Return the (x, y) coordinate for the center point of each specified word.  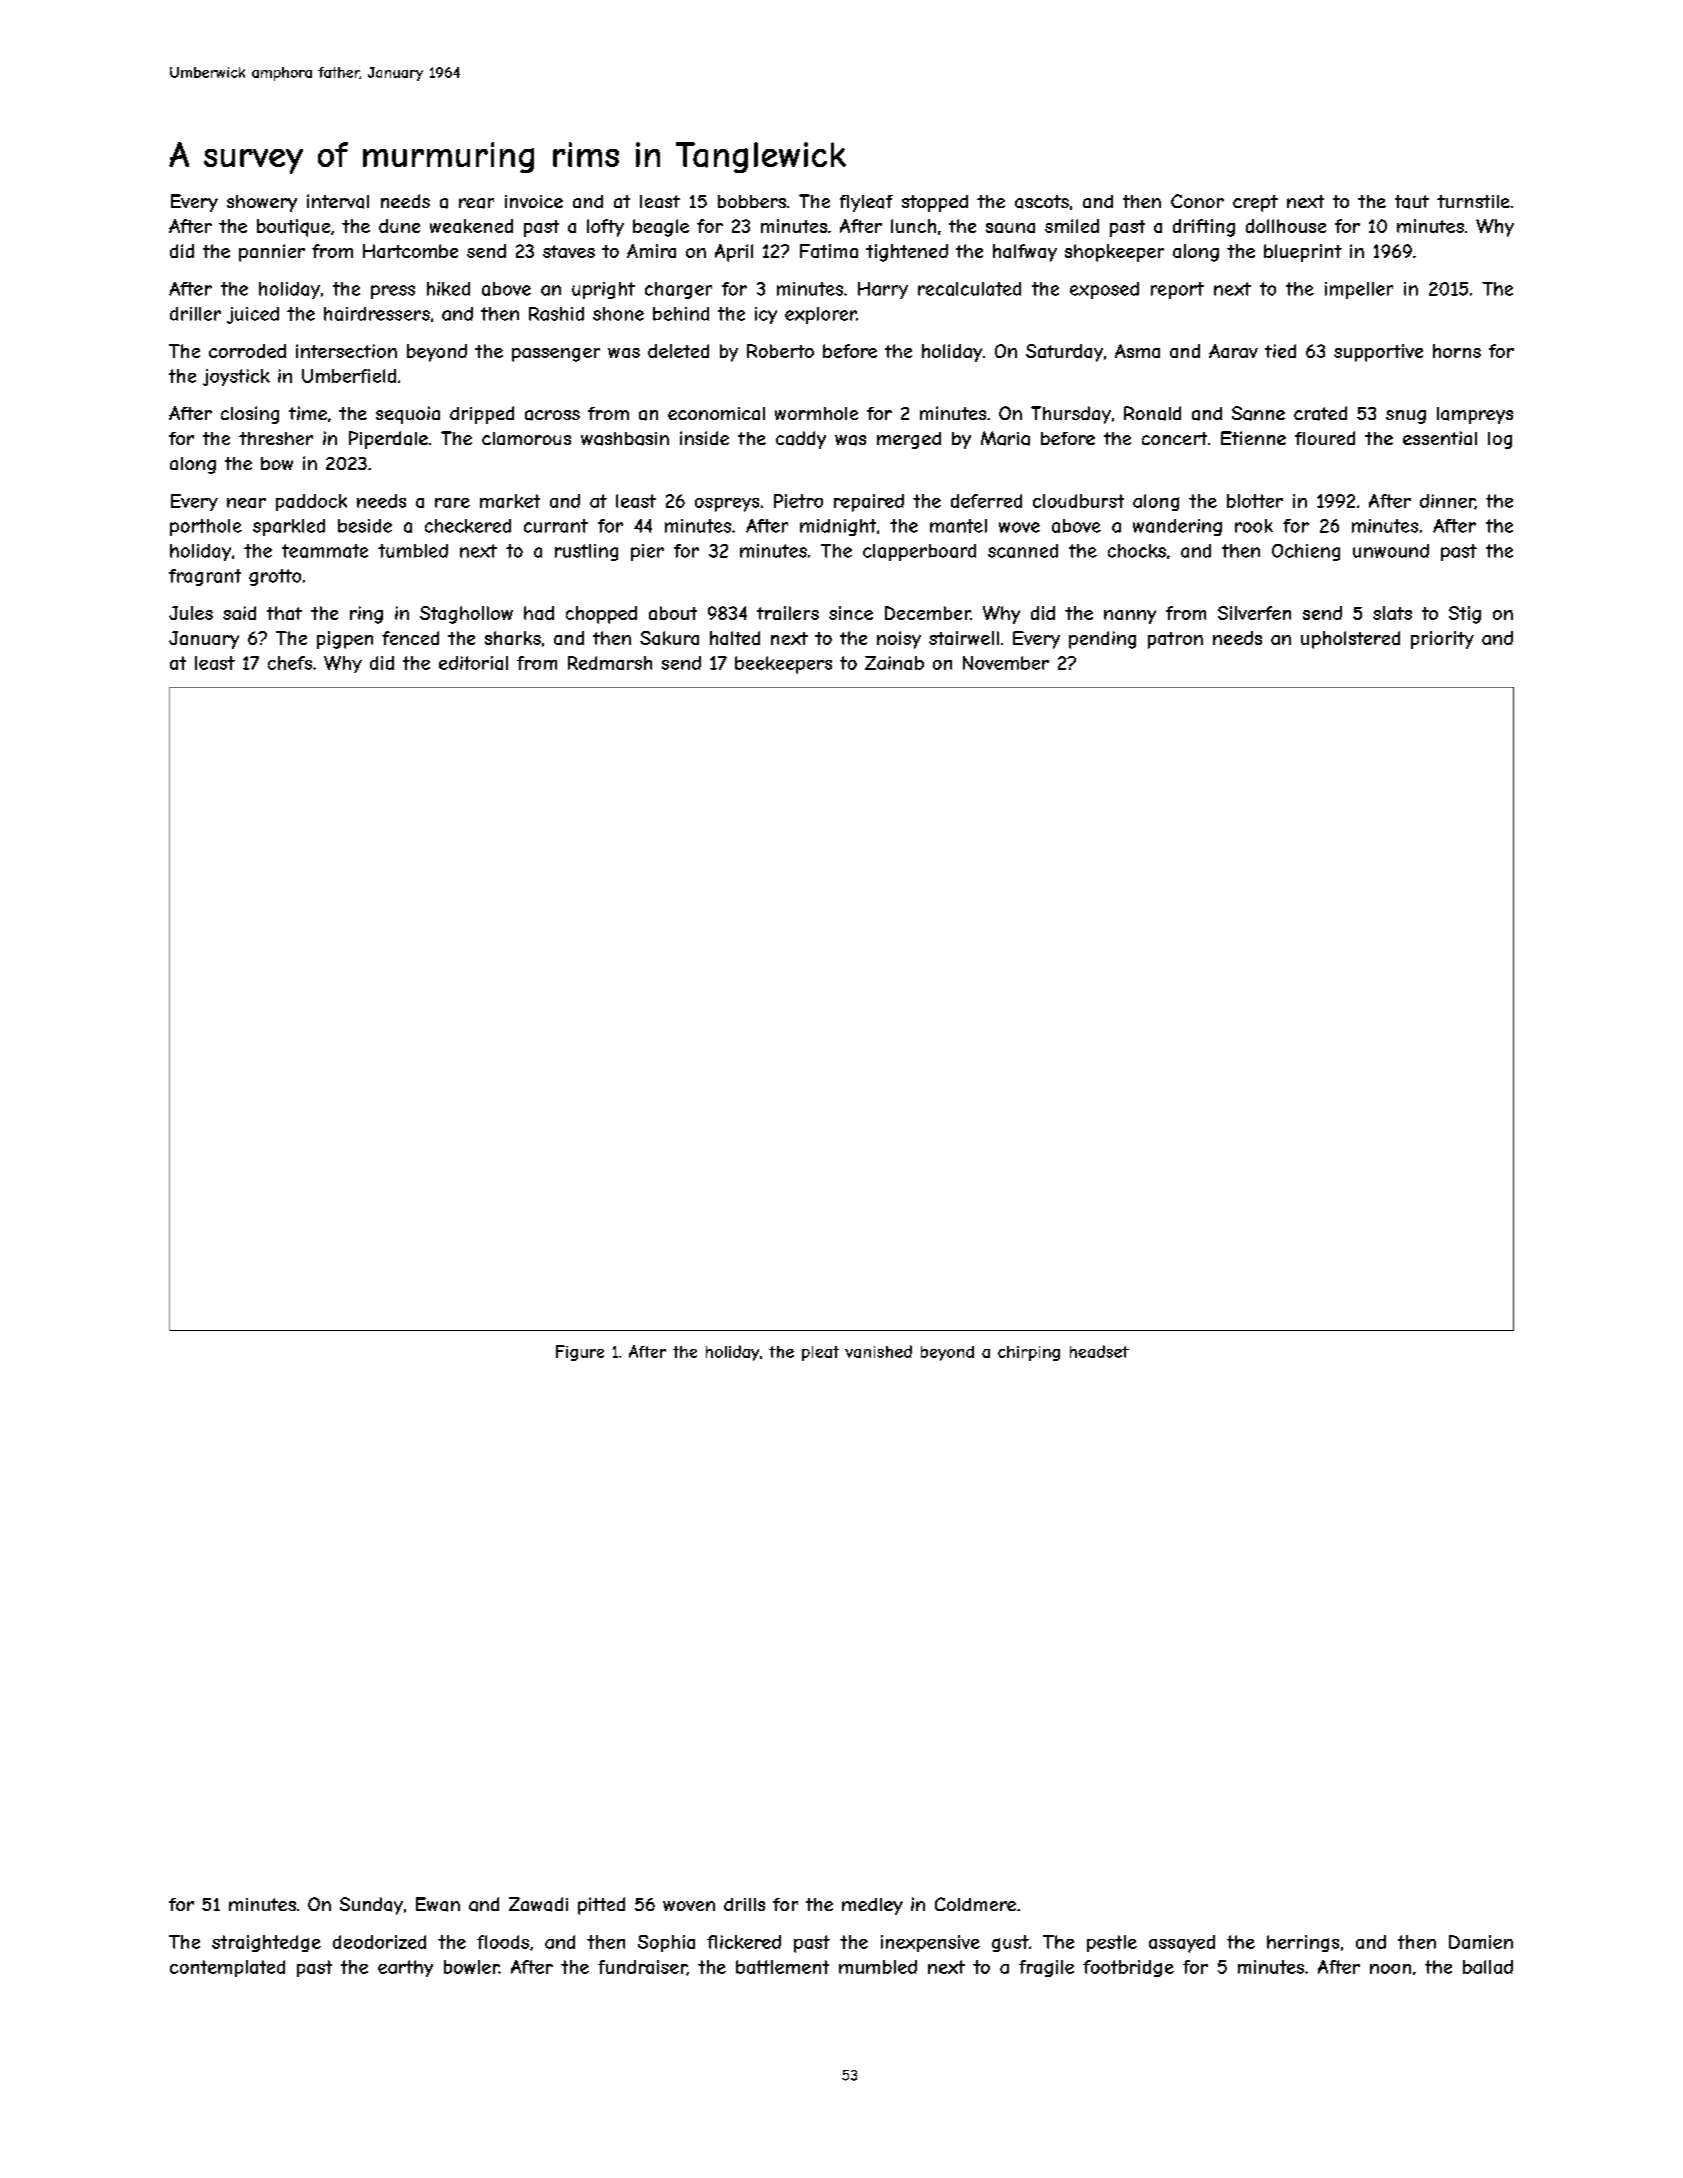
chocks (1137, 551)
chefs (290, 663)
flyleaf (866, 203)
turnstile (1473, 201)
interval (338, 201)
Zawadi (538, 1904)
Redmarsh (610, 663)
